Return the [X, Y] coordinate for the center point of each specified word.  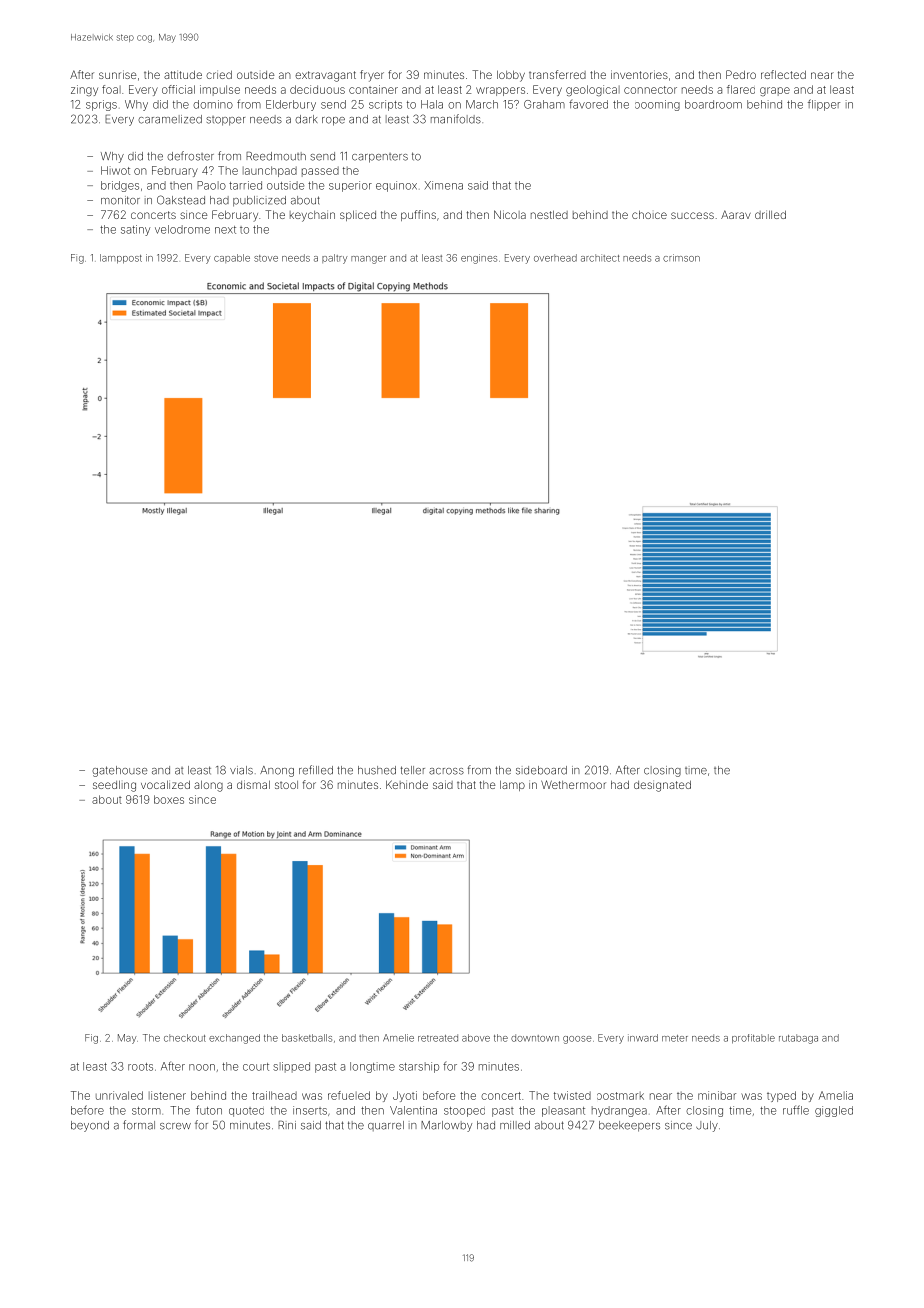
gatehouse [120, 771]
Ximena [444, 185]
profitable [753, 1039]
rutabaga [798, 1039]
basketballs [307, 1038]
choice [649, 214]
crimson [681, 258]
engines [479, 259]
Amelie [398, 1038]
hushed [377, 770]
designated [662, 786]
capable [232, 258]
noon [202, 1067]
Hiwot [115, 170]
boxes [169, 799]
